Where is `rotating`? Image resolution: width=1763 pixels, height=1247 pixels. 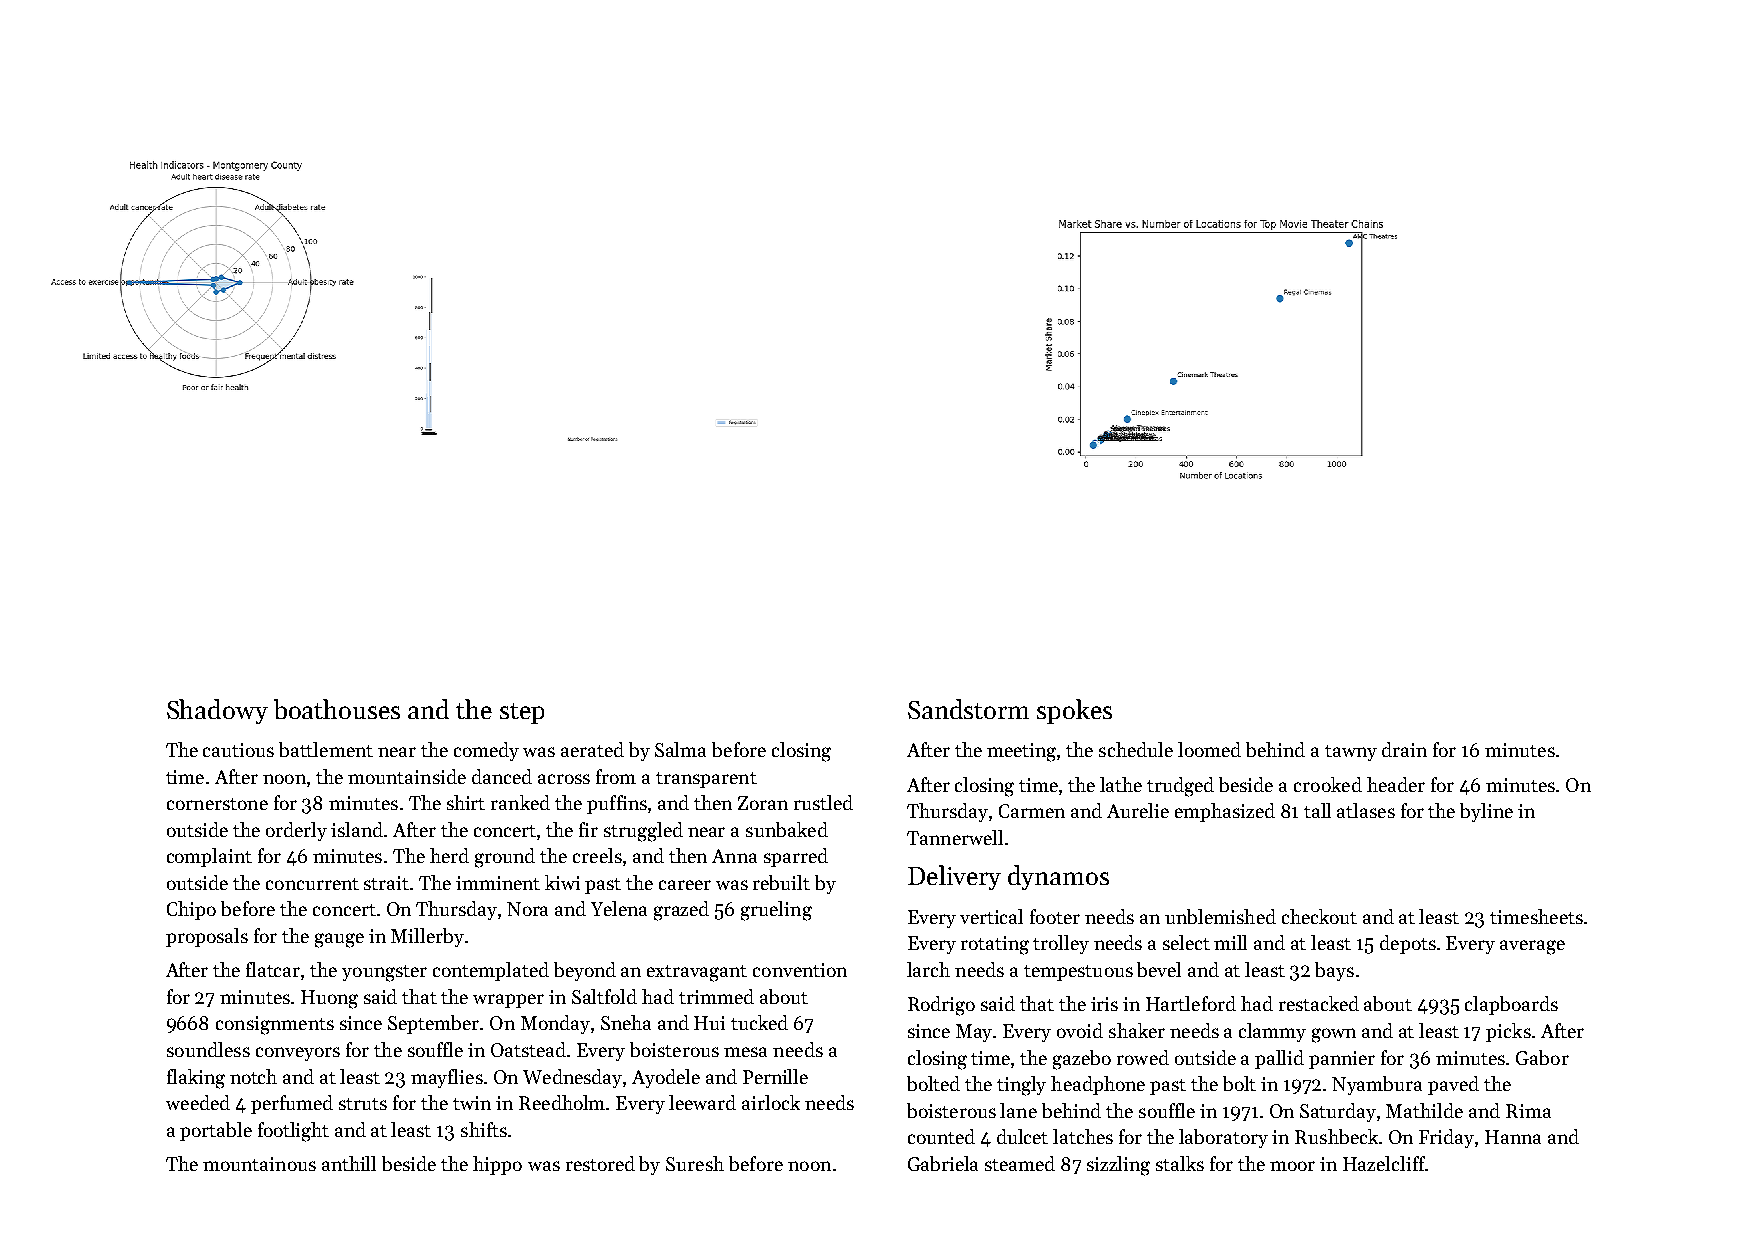
rotating is located at coordinates (995, 945).
